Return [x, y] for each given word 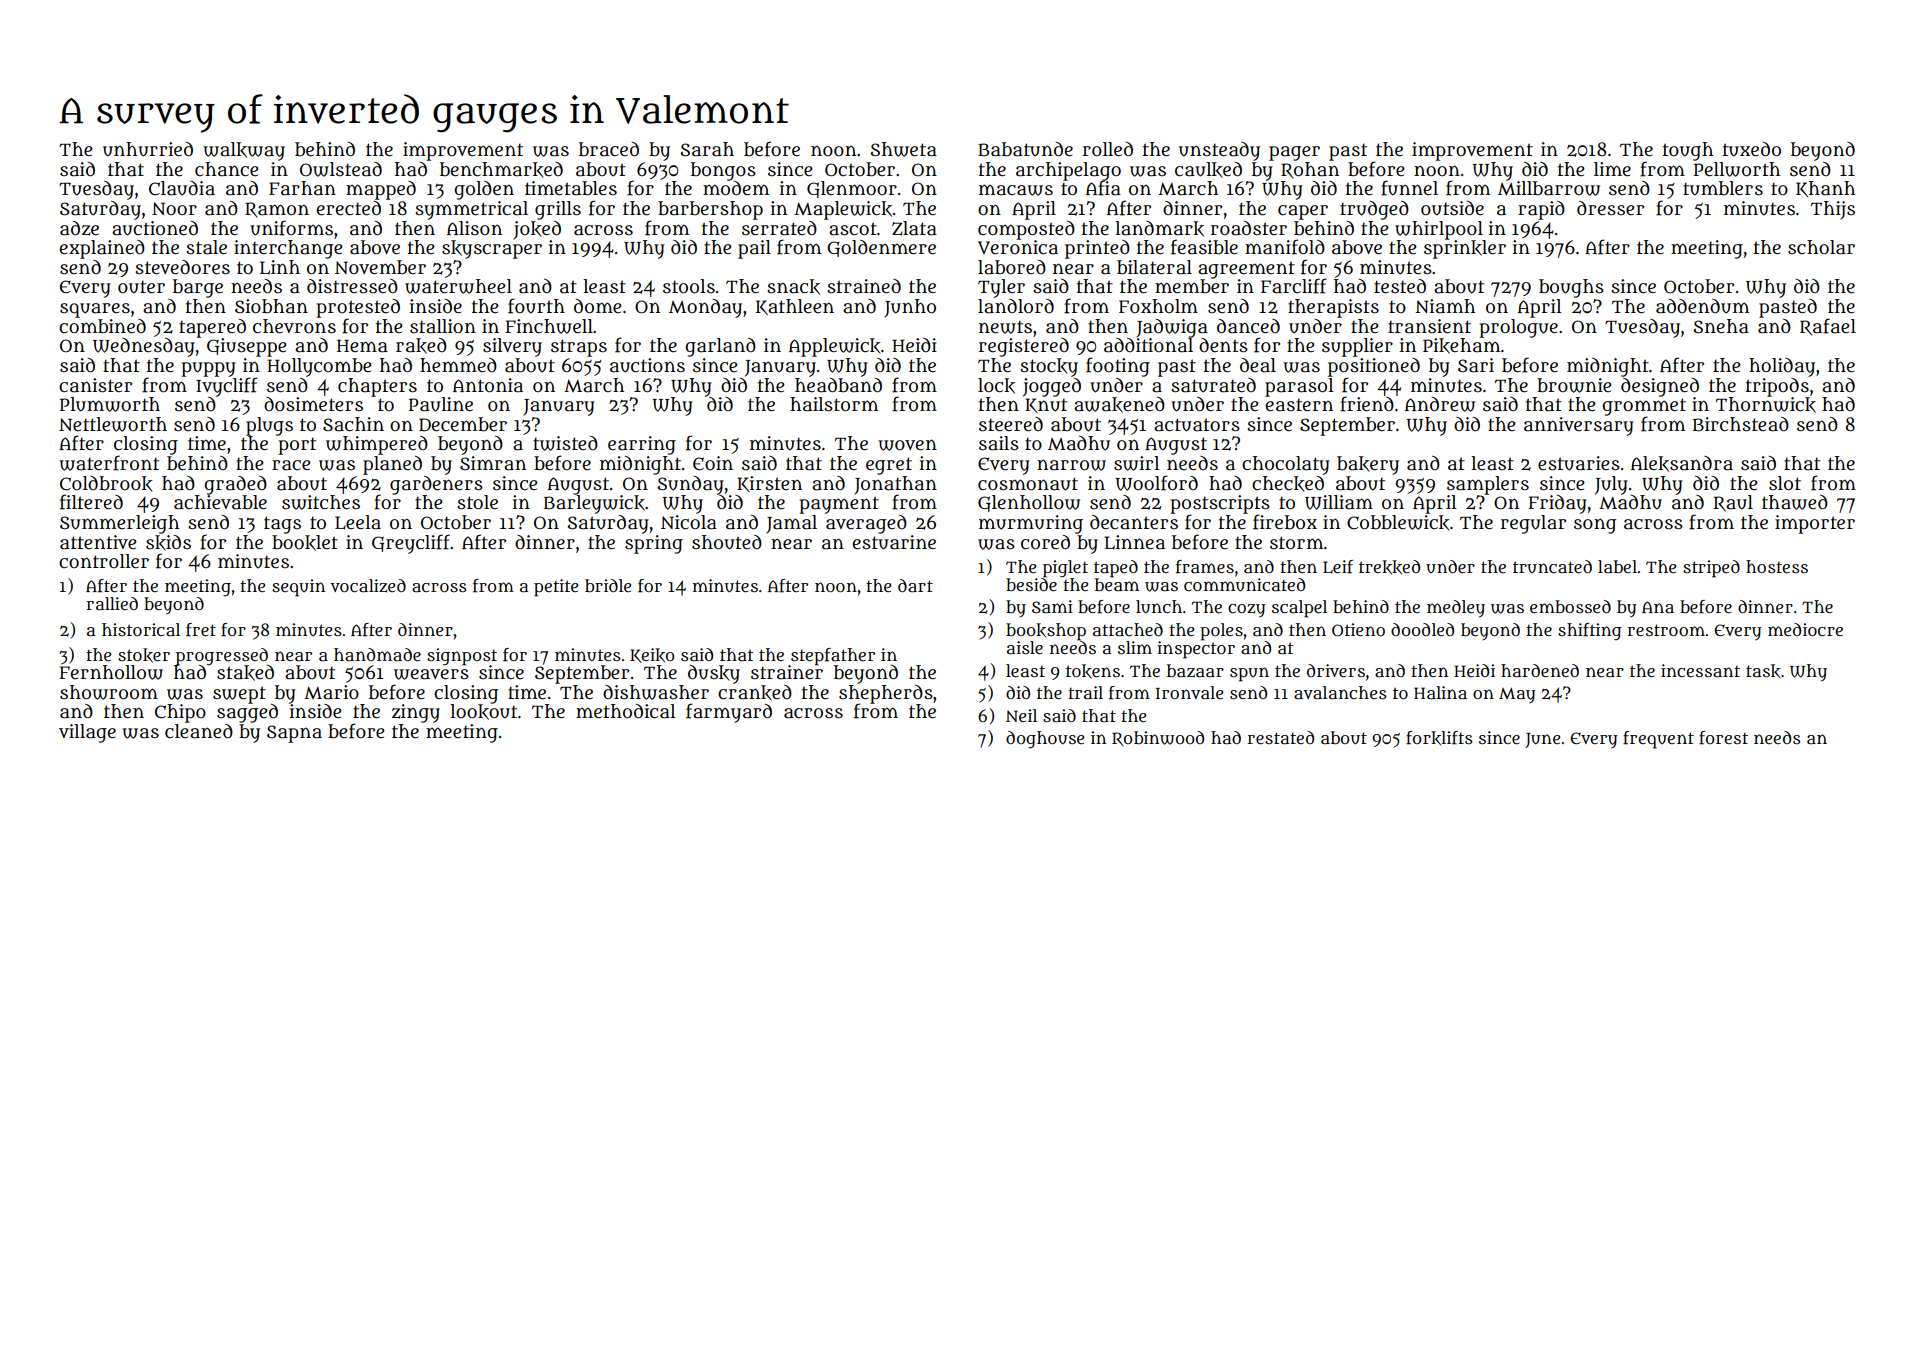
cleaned [199, 731]
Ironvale [1189, 693]
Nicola [689, 522]
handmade [377, 654]
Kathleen [795, 307]
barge [198, 288]
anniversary [1579, 426]
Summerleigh [119, 524]
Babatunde [1025, 149]
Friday [1557, 504]
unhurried [148, 149]
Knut [1046, 405]
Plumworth [110, 404]
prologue [1518, 328]
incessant [1700, 670]
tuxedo [1752, 149]
